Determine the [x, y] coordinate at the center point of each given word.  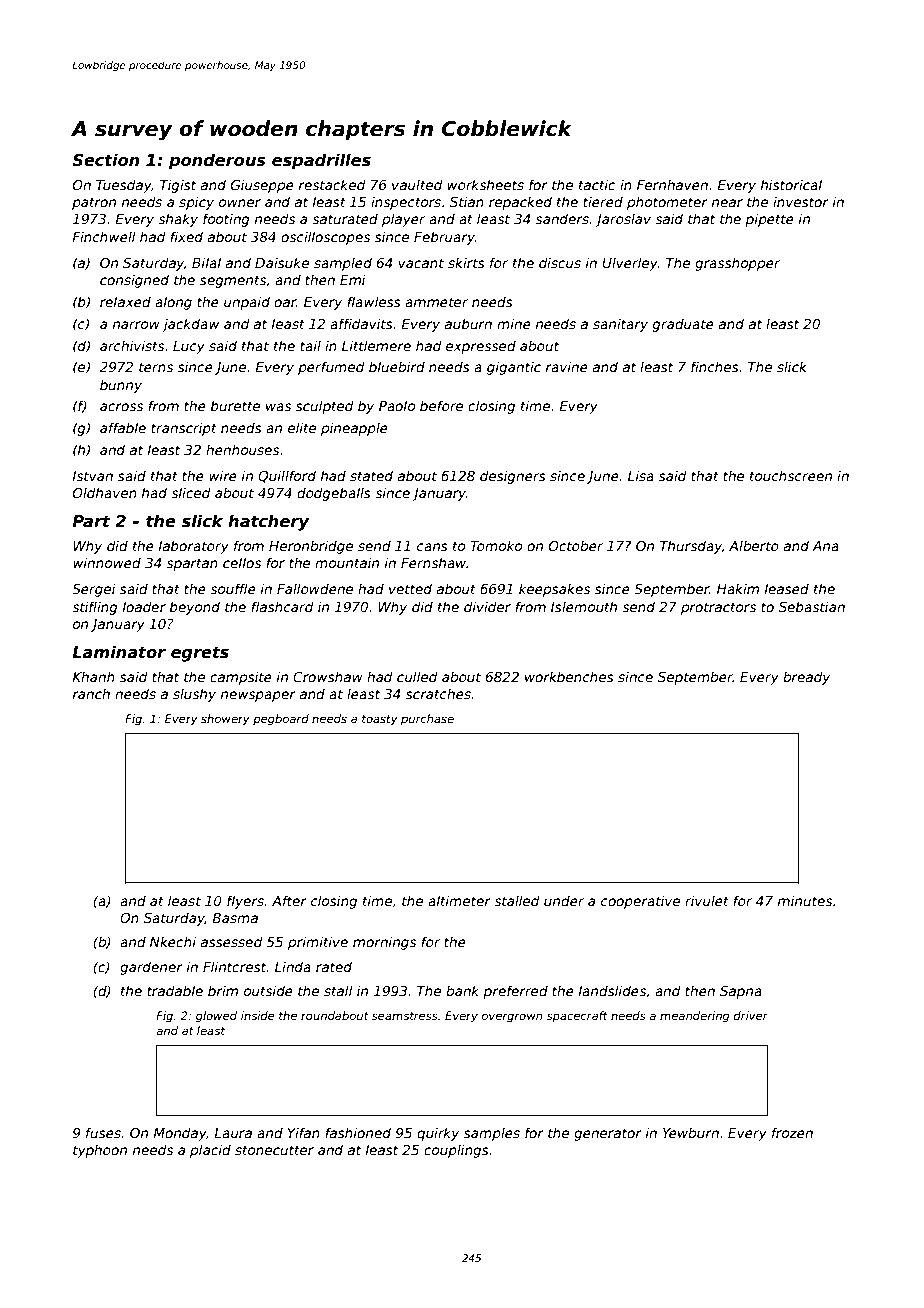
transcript [184, 429]
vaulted [417, 184]
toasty [380, 720]
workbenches [569, 676]
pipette [769, 220]
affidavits [361, 323]
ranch [91, 693]
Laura [233, 1133]
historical [791, 184]
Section [106, 160]
